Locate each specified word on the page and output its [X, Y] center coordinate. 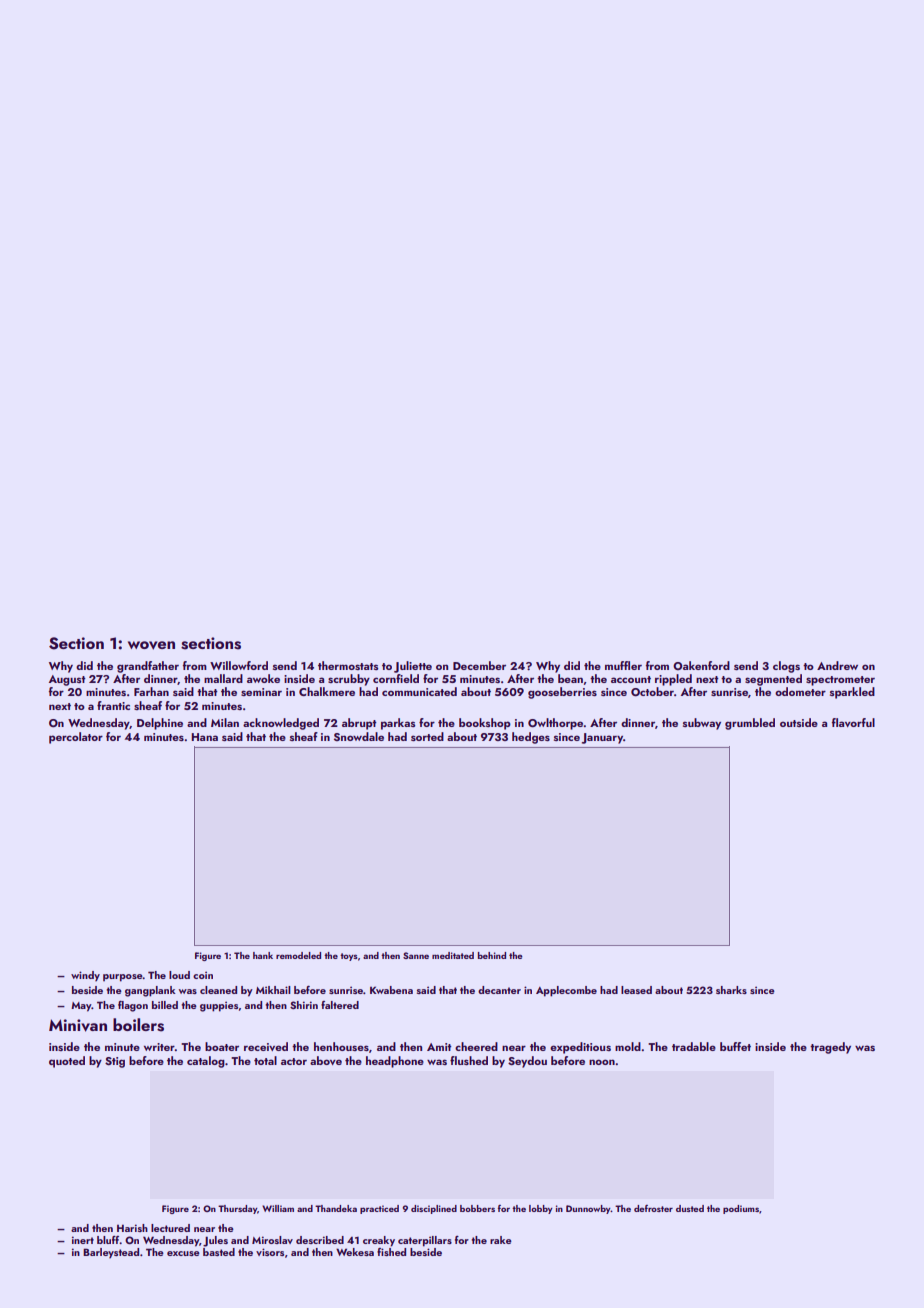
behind [492, 955]
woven [151, 645]
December [479, 665]
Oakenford [701, 665]
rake [501, 1240]
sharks [731, 990]
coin [203, 975]
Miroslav [272, 1240]
